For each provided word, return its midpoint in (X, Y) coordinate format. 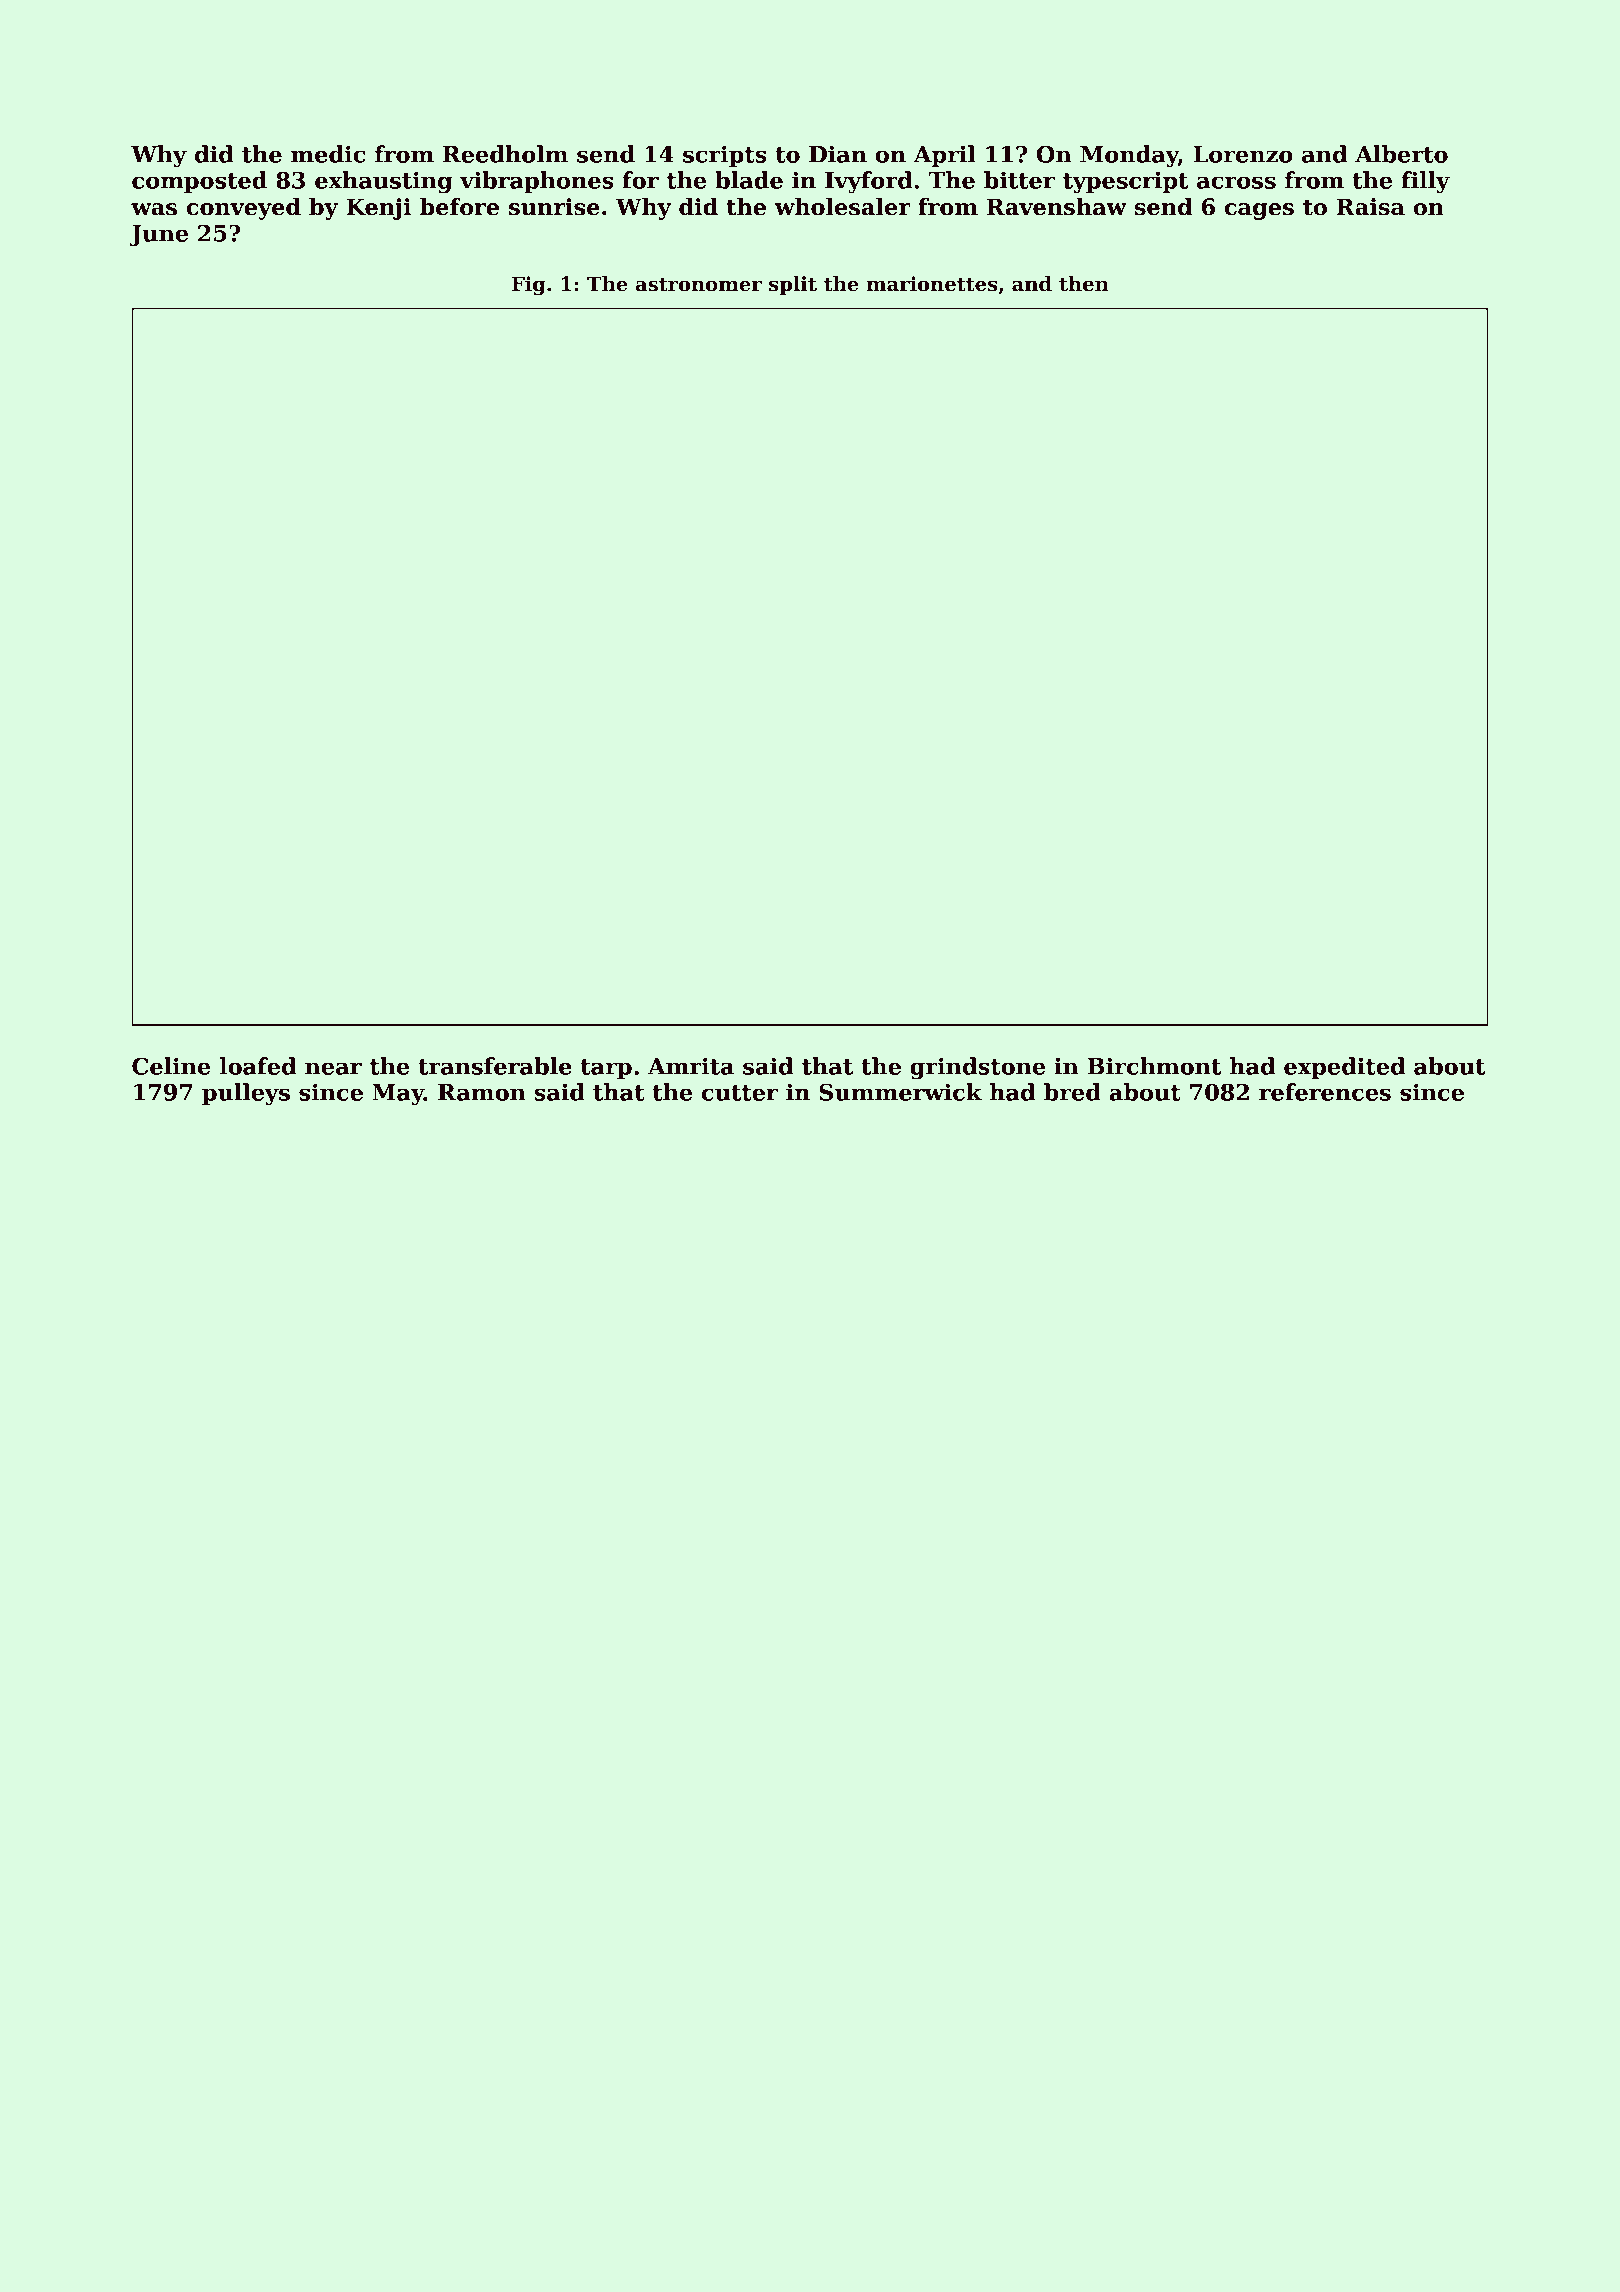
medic (328, 154)
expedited (1344, 1068)
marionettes (932, 284)
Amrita (691, 1066)
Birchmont (1154, 1066)
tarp (606, 1069)
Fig (529, 286)
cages (1259, 211)
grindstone (977, 1068)
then (1084, 284)
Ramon (482, 1092)
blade (749, 180)
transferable (495, 1066)
